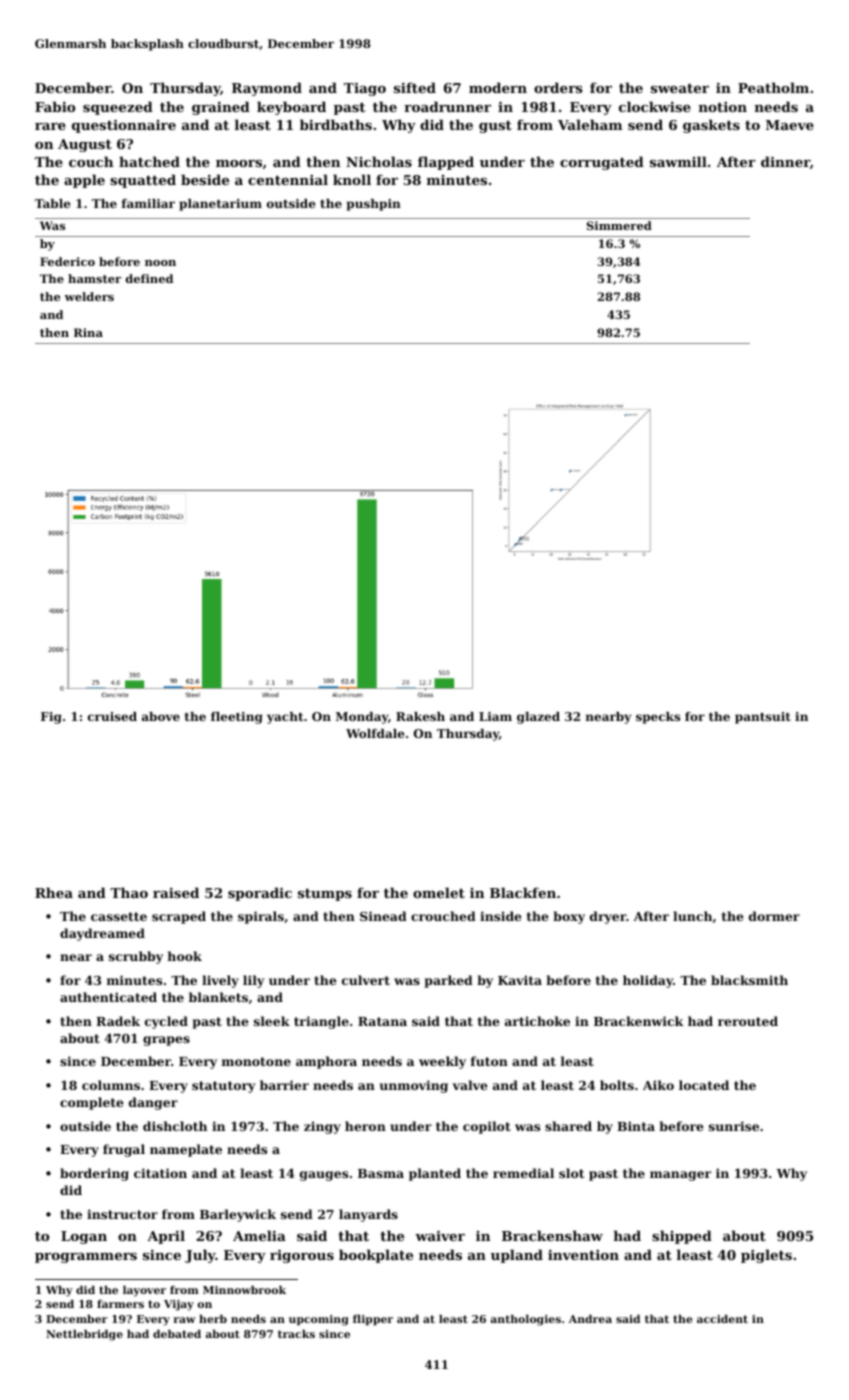  What do you see at coordinates (495, 716) in the screenshot?
I see `Liam` at bounding box center [495, 716].
